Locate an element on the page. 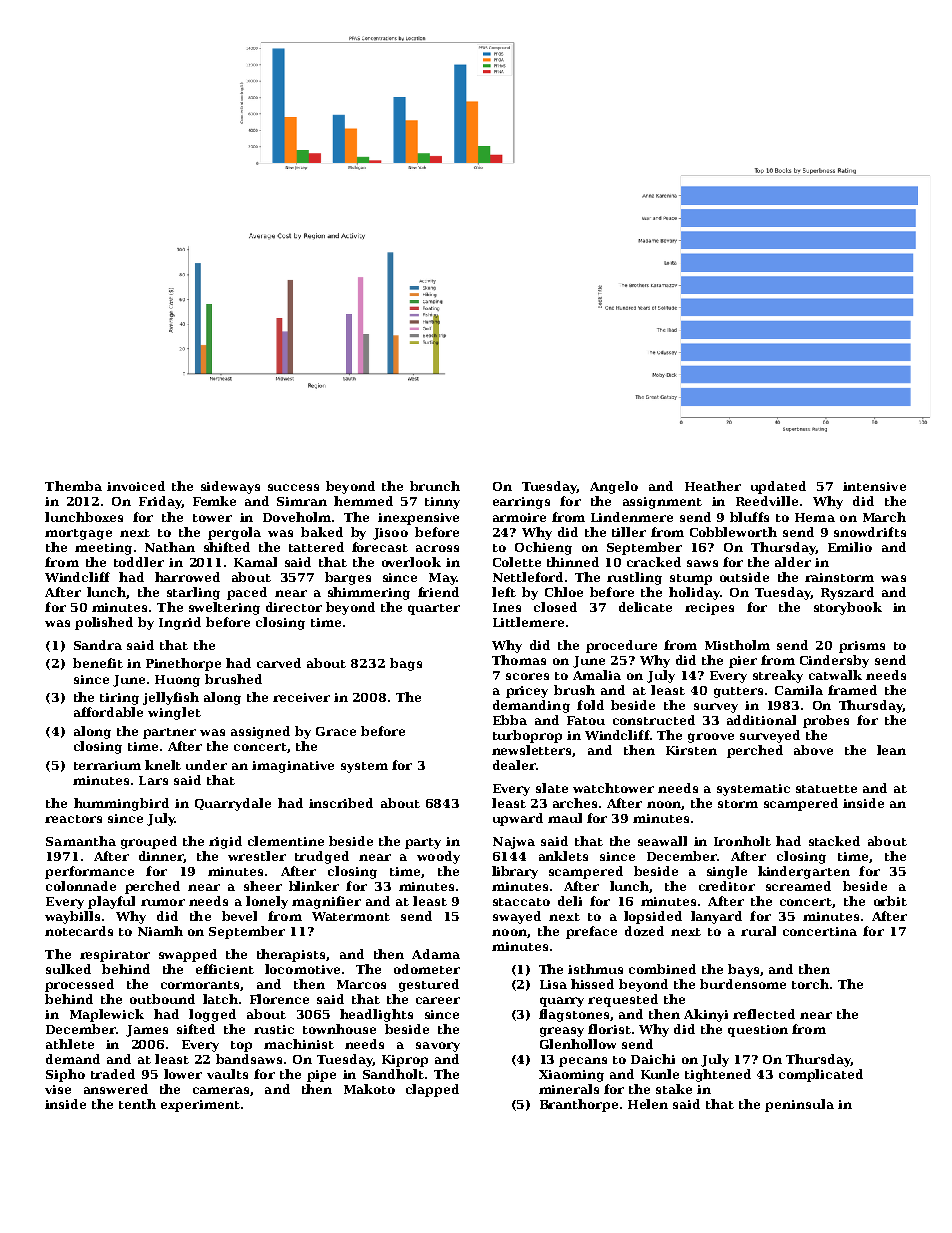  Cindersby is located at coordinates (834, 661).
